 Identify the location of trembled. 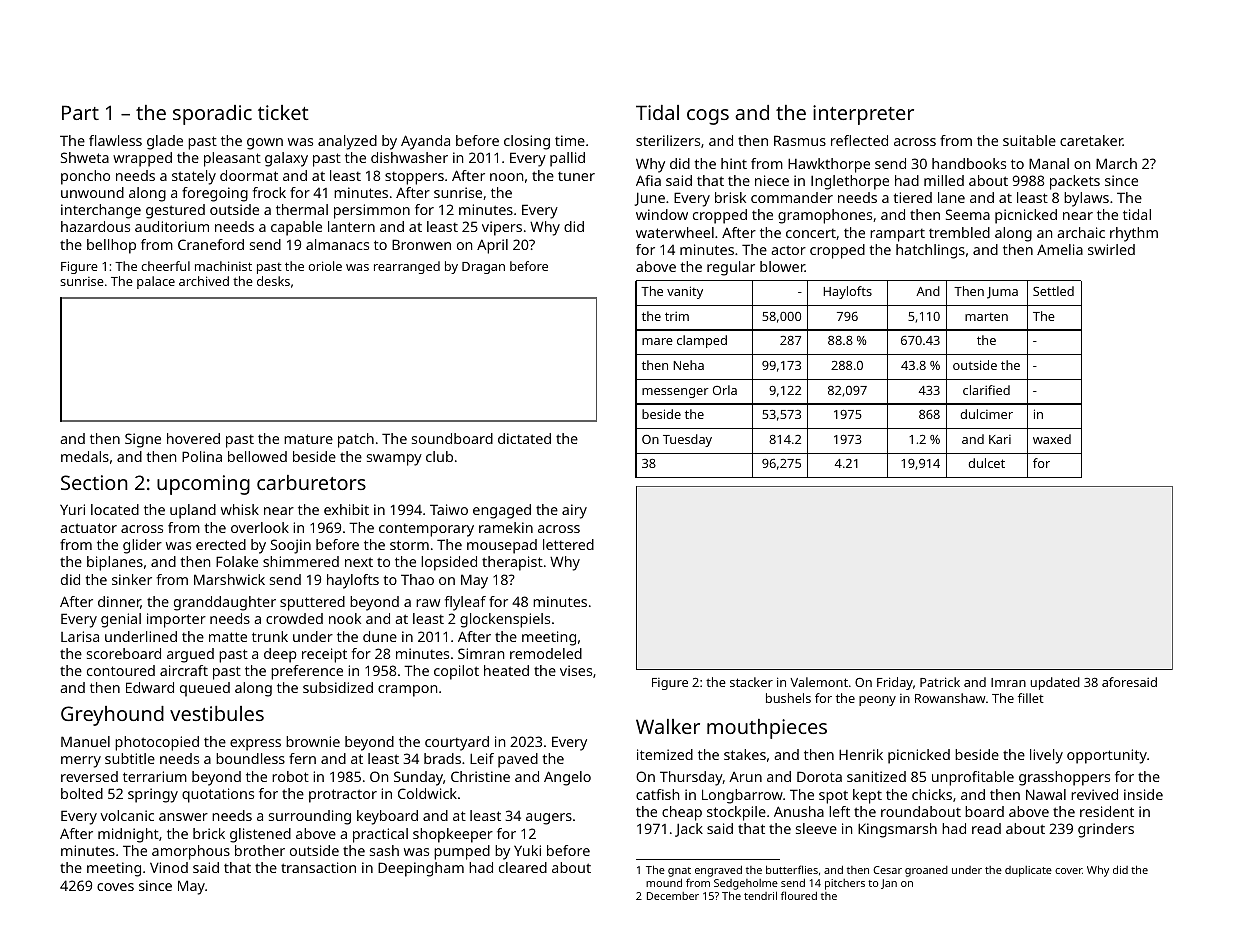
(959, 232).
